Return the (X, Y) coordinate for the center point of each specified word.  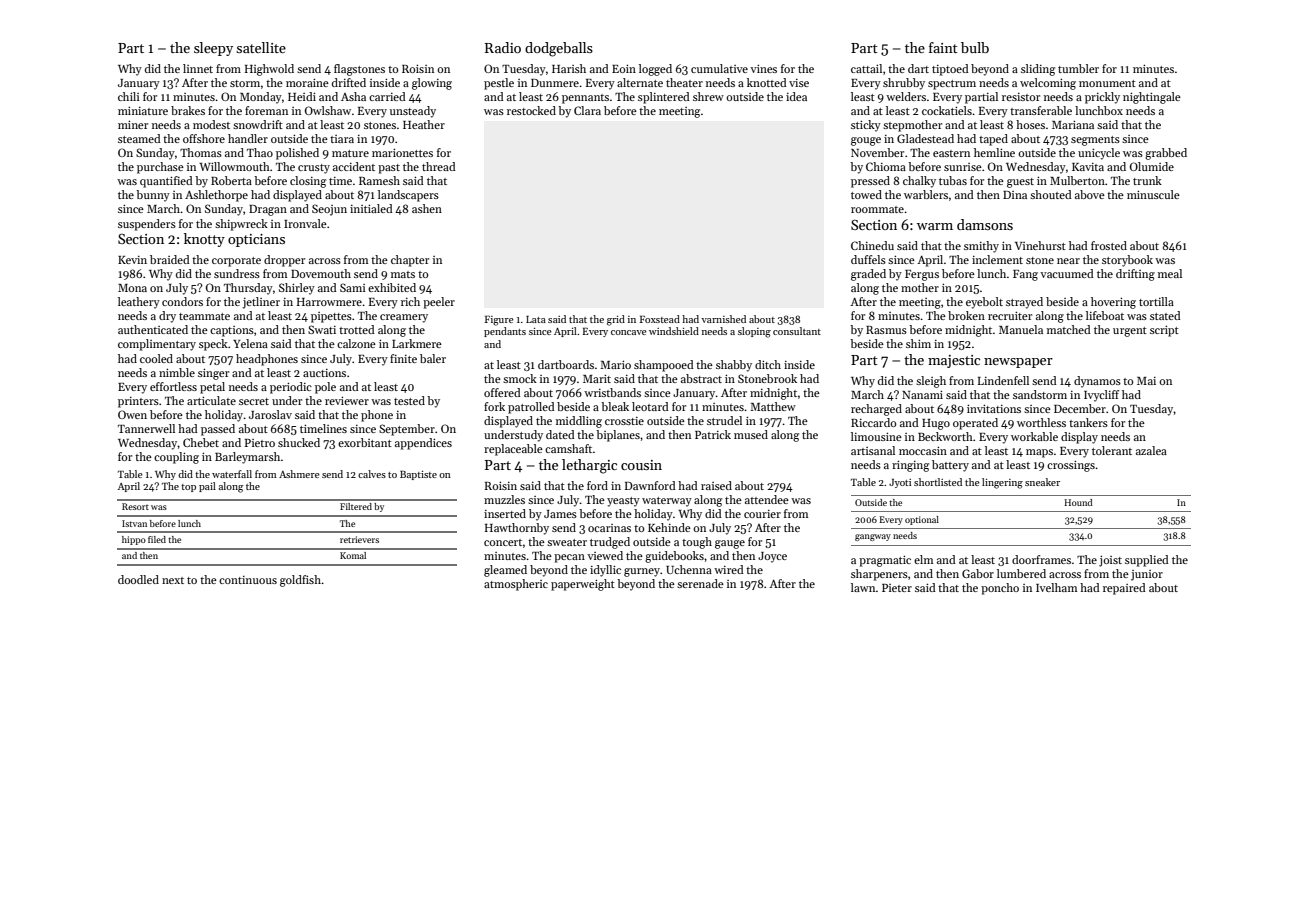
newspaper (1018, 363)
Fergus (922, 275)
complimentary (157, 345)
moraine (307, 82)
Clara (587, 110)
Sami (353, 287)
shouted (1051, 194)
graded (868, 275)
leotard (650, 406)
